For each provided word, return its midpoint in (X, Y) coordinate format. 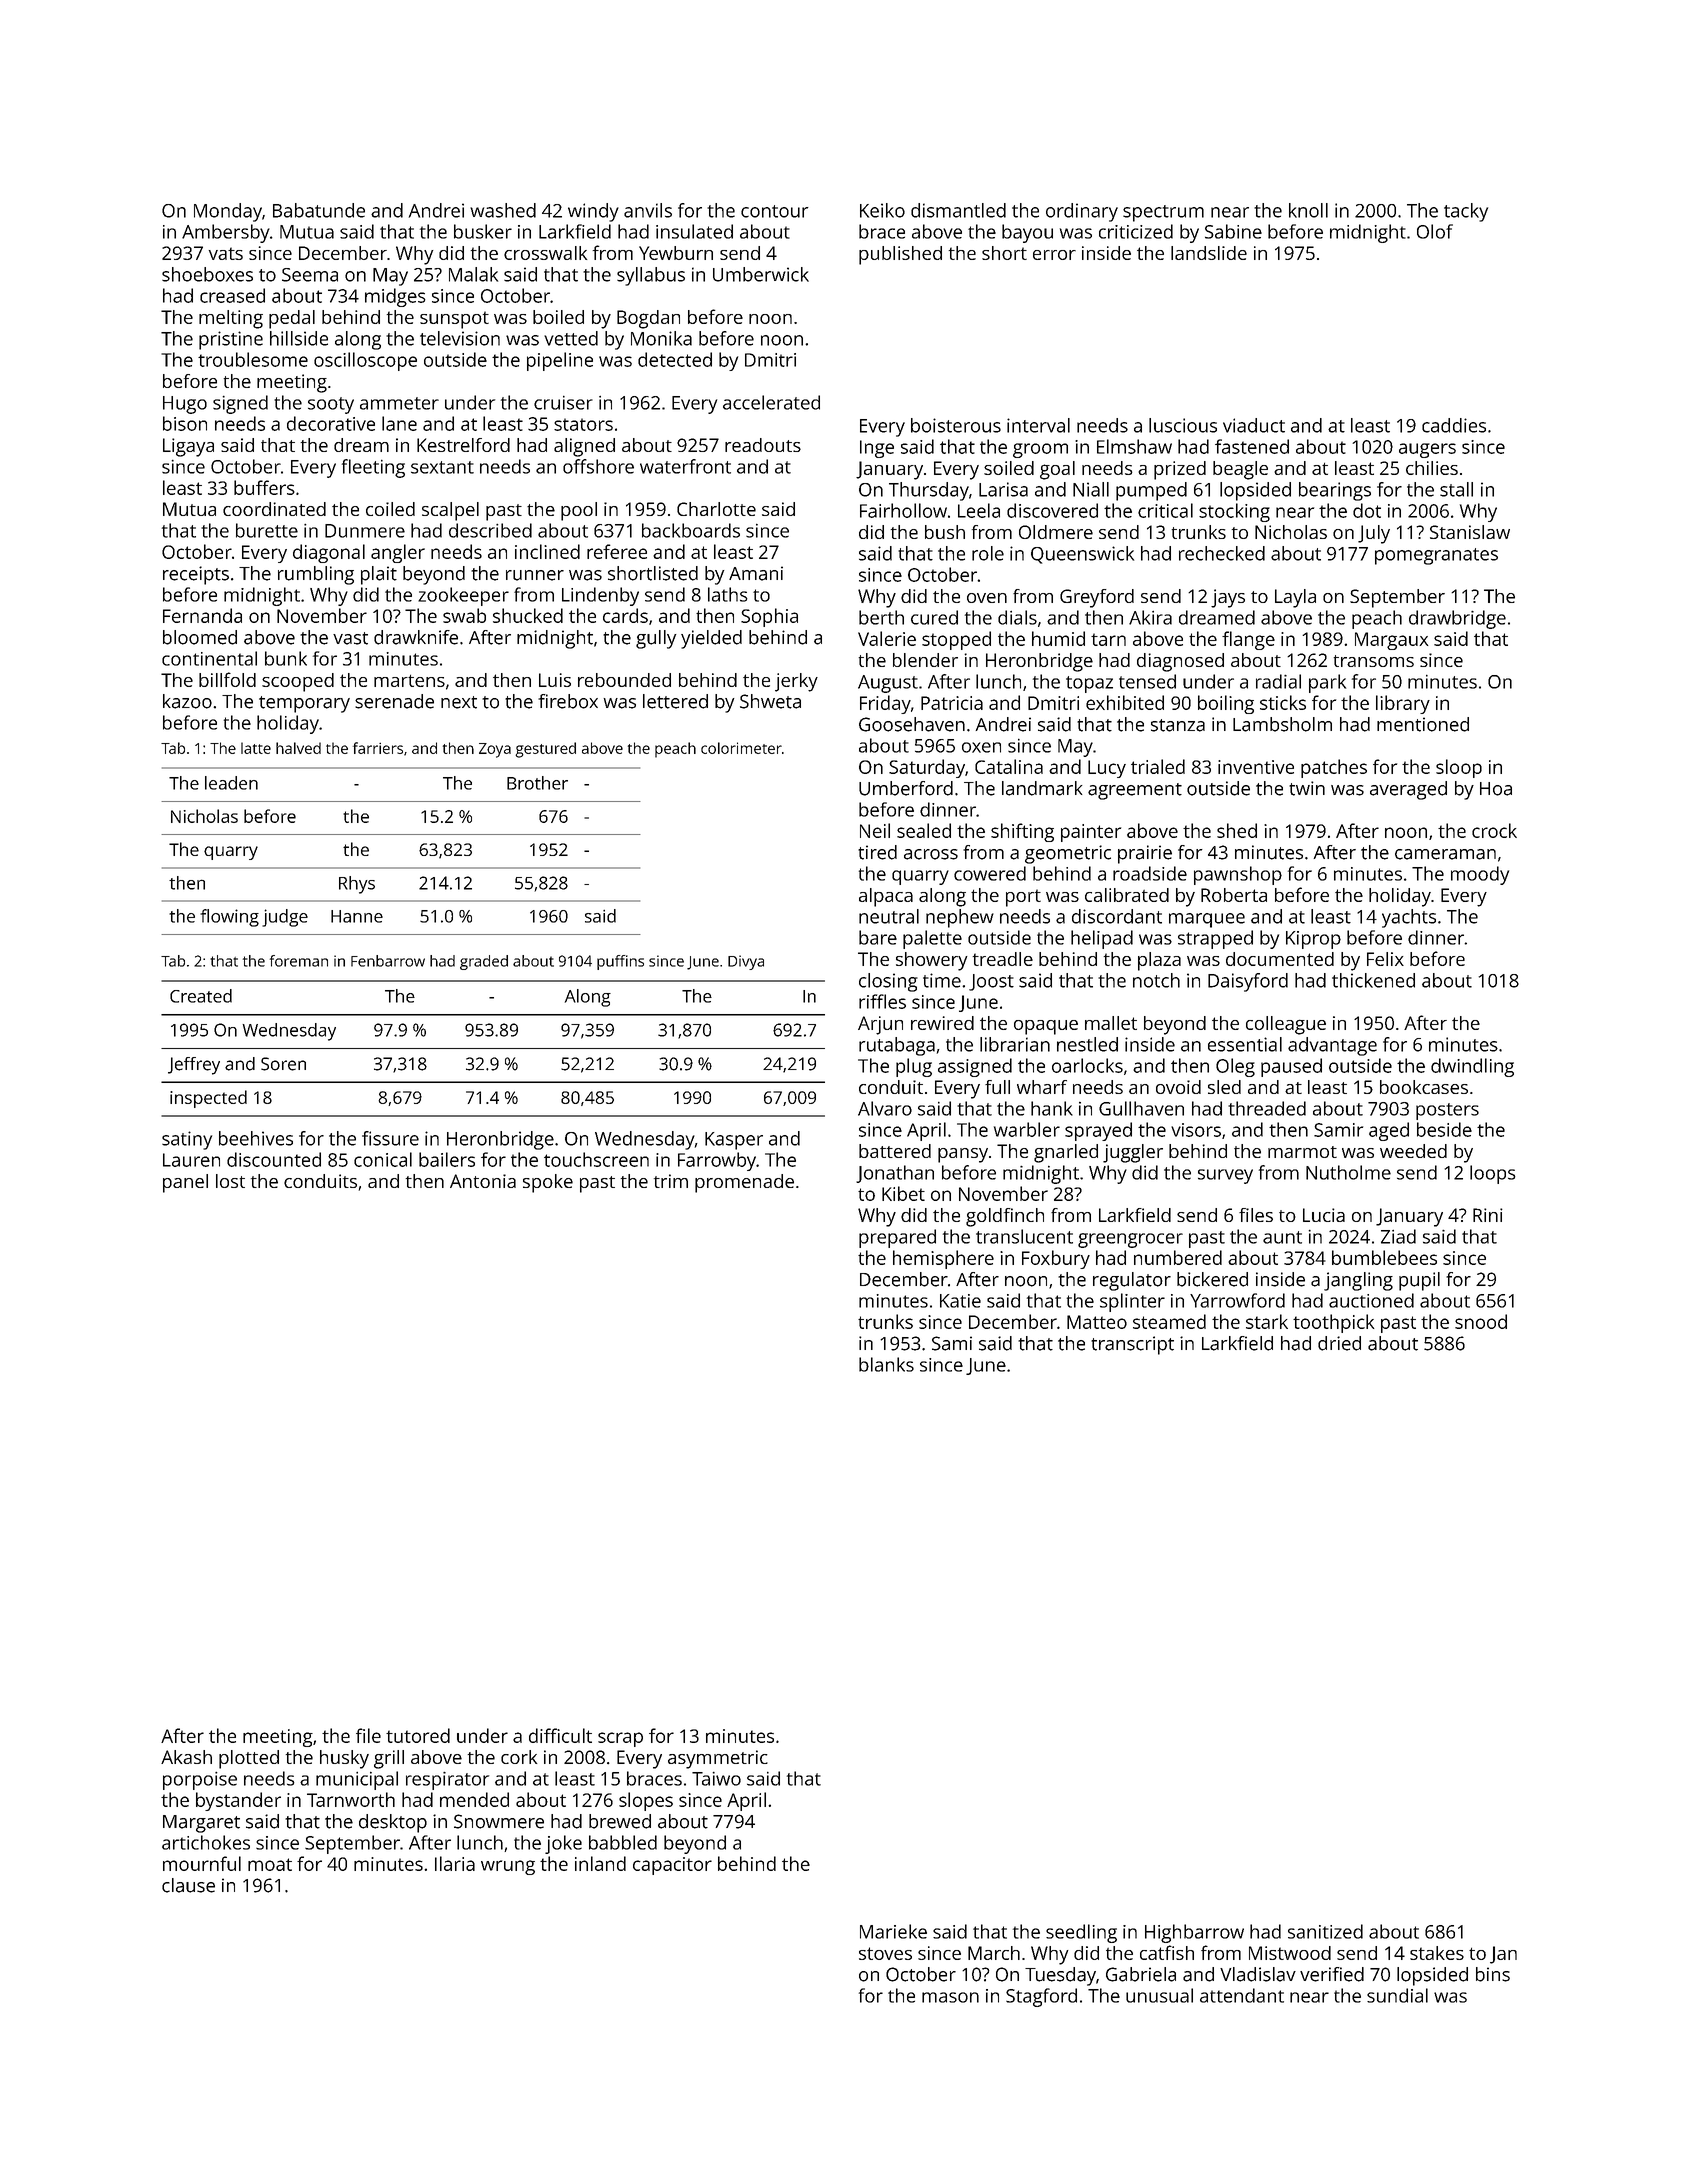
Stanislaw (1470, 532)
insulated (694, 231)
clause (188, 1885)
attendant (1242, 1995)
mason (950, 1997)
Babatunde (319, 210)
